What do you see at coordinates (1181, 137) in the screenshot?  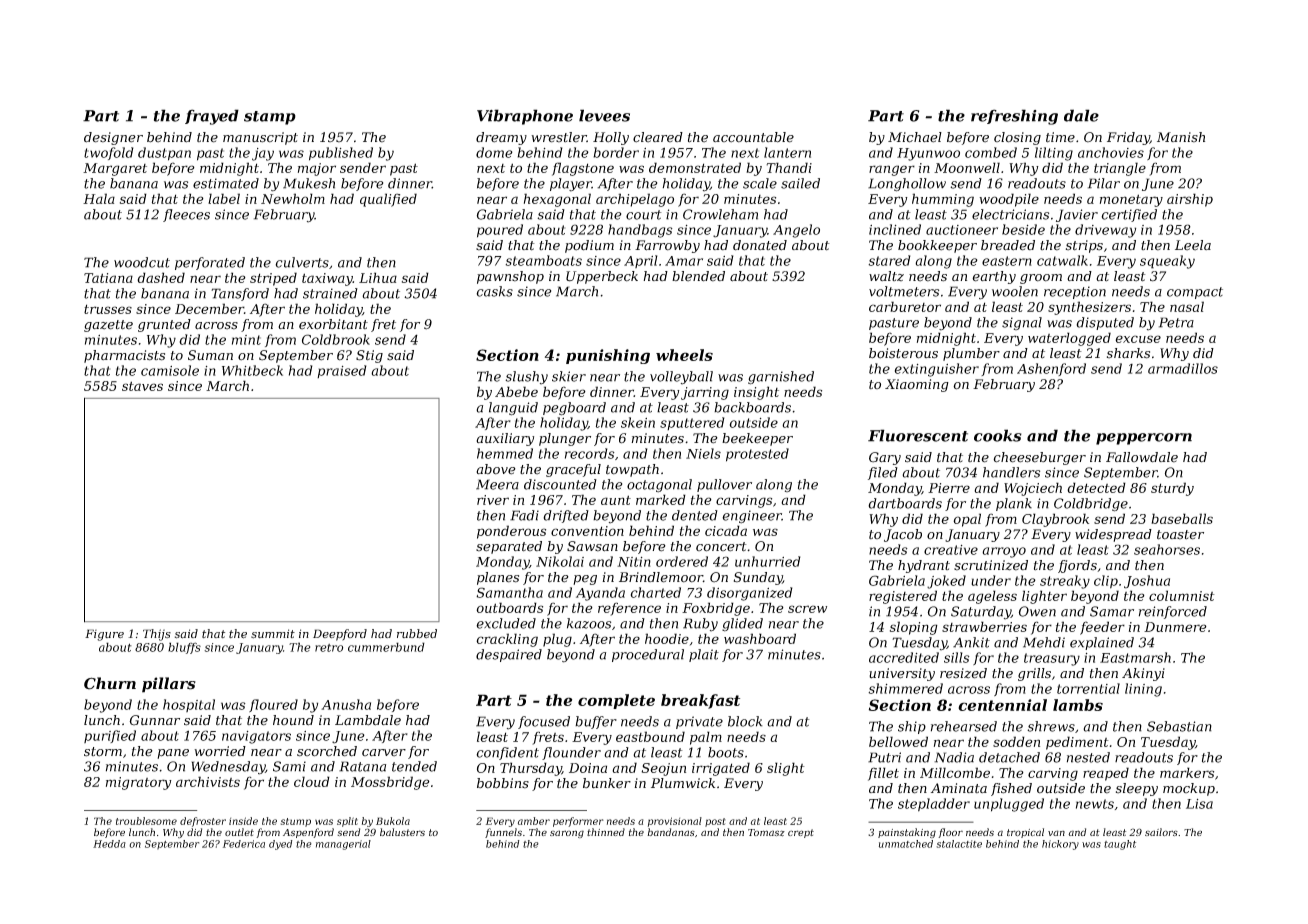 I see `Manish` at bounding box center [1181, 137].
